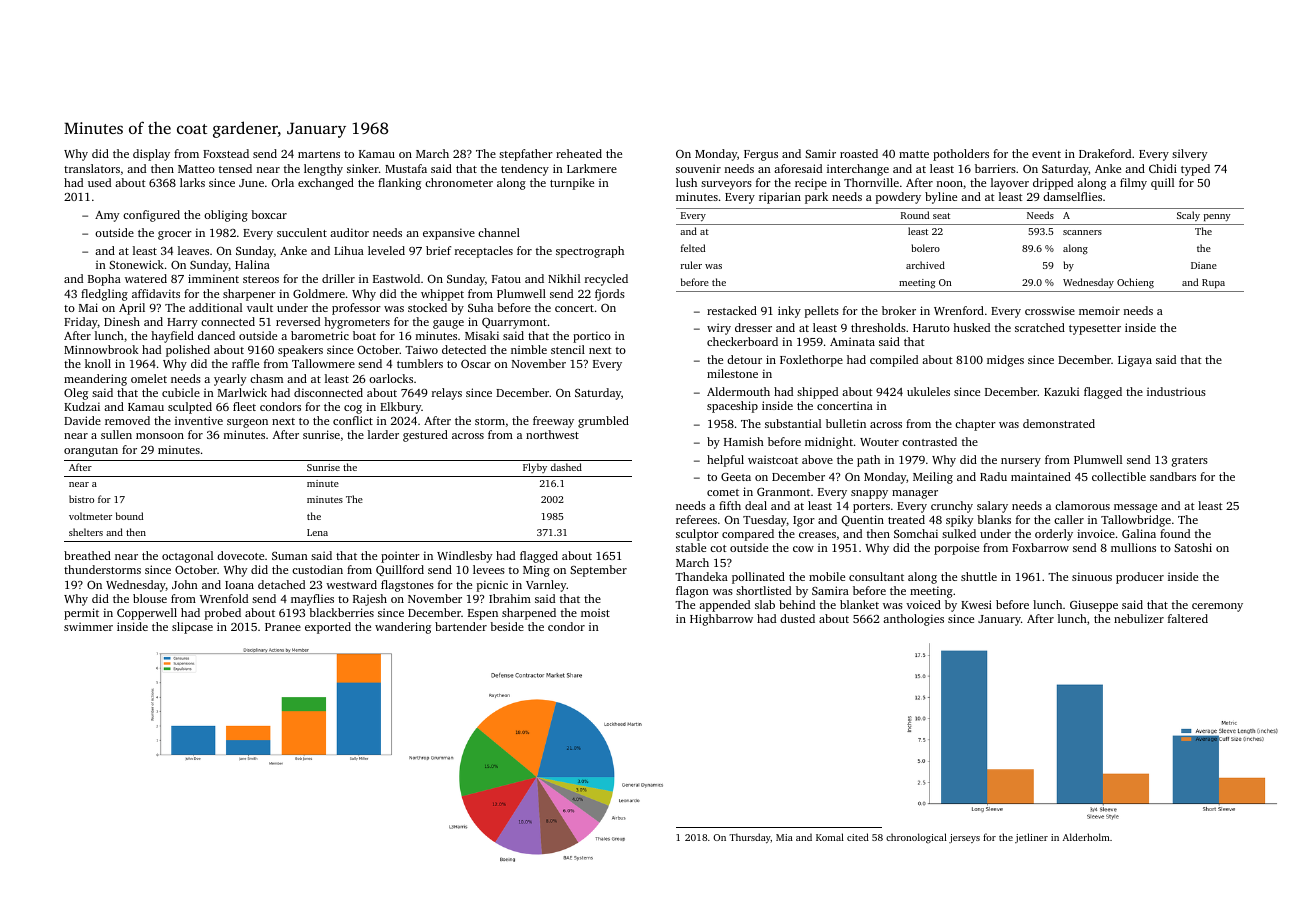  What do you see at coordinates (88, 626) in the screenshot?
I see `swimmer` at bounding box center [88, 626].
